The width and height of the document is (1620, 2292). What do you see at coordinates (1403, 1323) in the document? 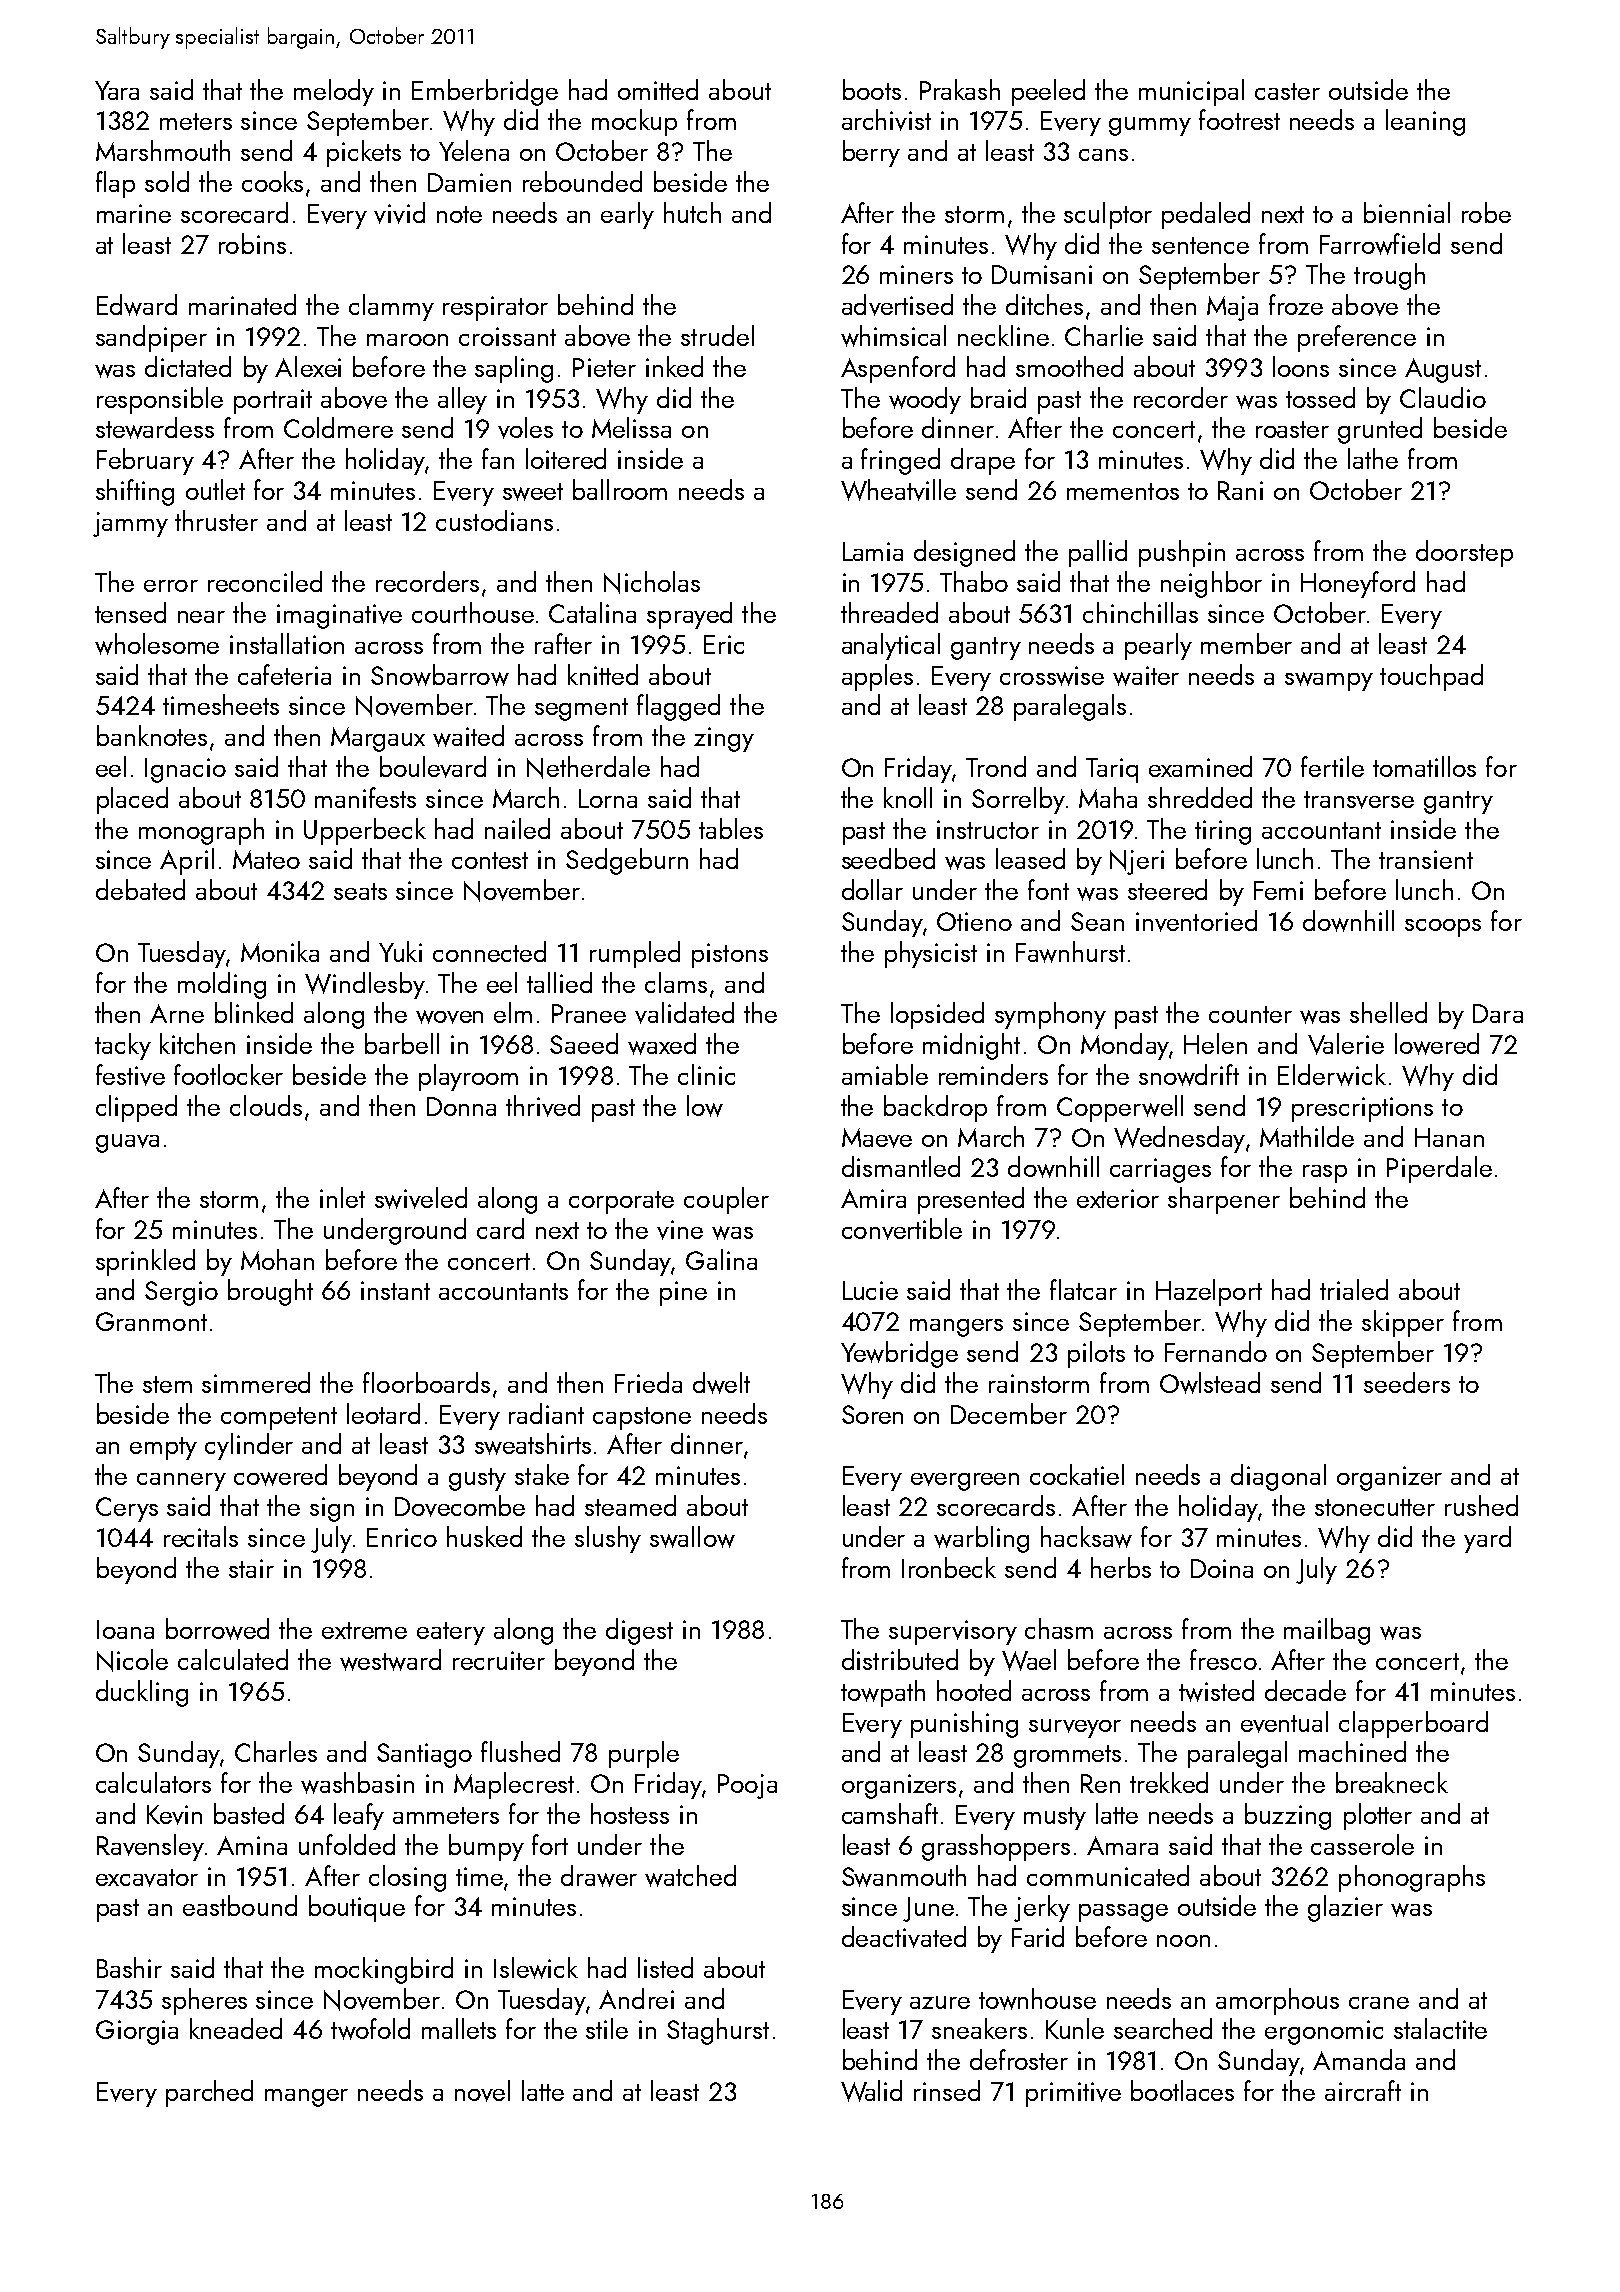
I see `skipper` at bounding box center [1403, 1323].
